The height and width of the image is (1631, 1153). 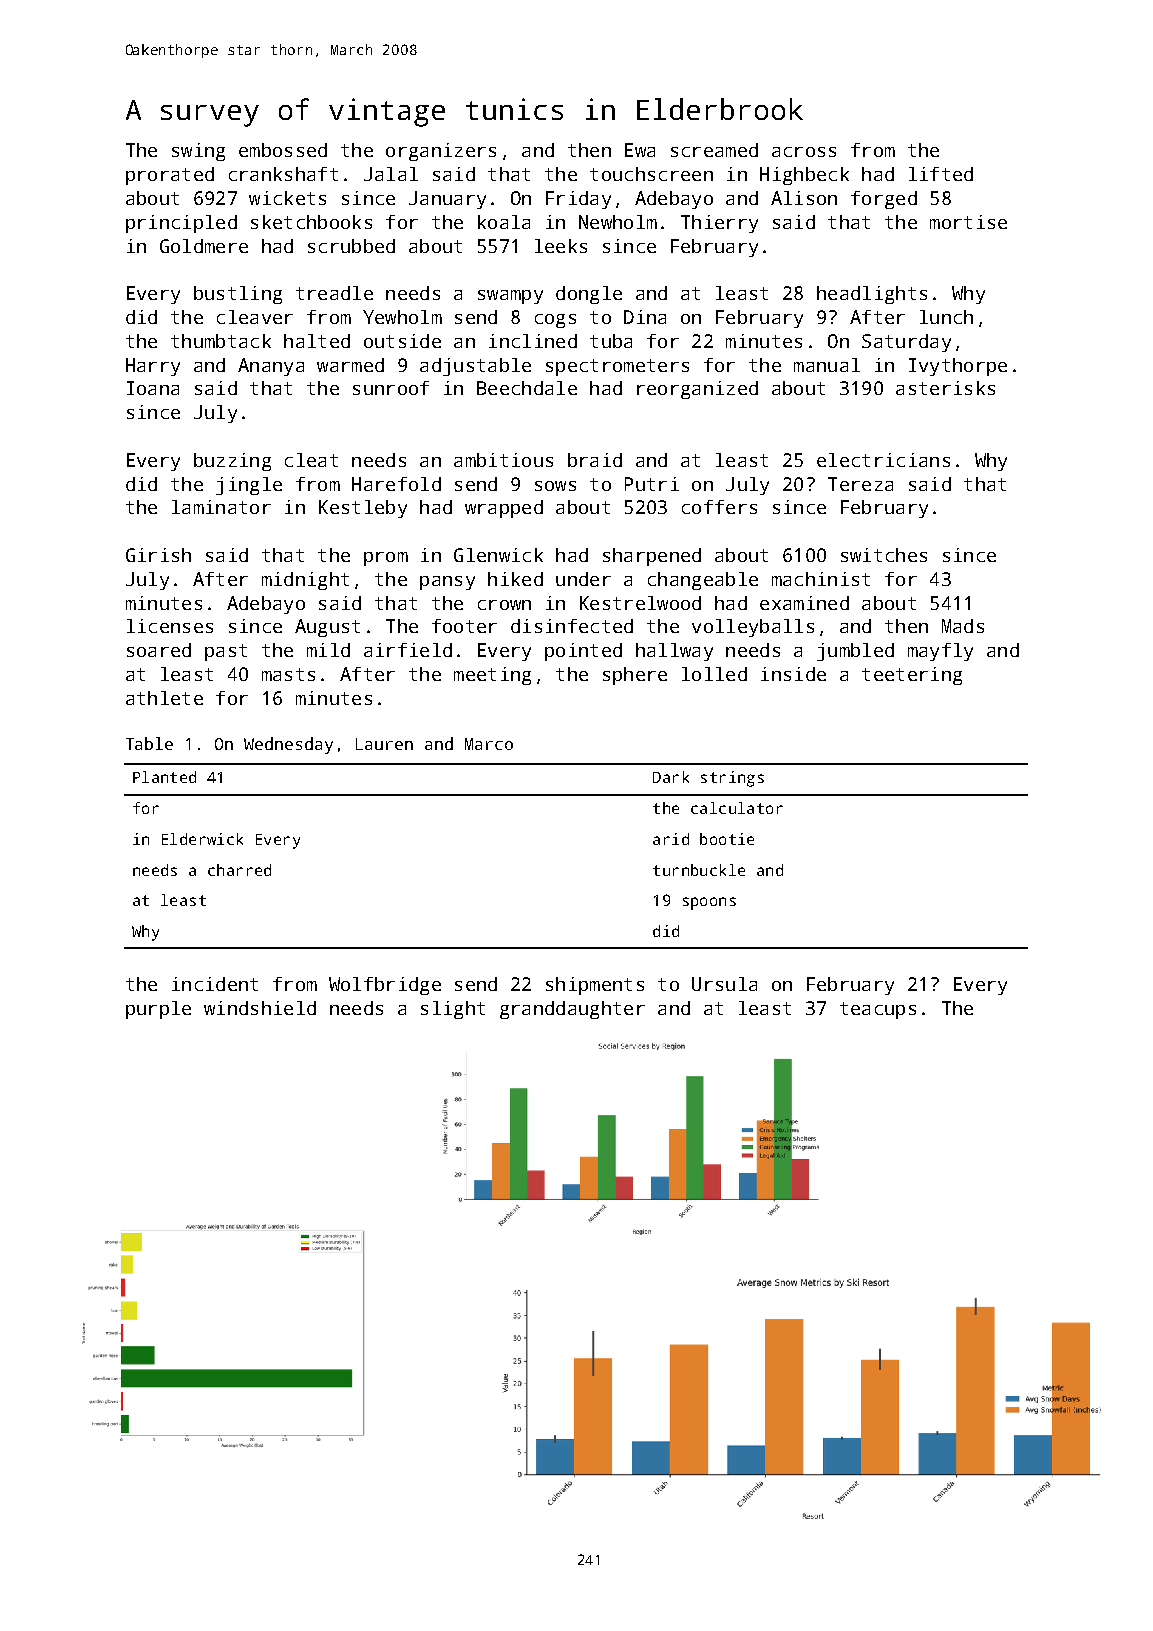 What do you see at coordinates (198, 152) in the image?
I see `swing` at bounding box center [198, 152].
